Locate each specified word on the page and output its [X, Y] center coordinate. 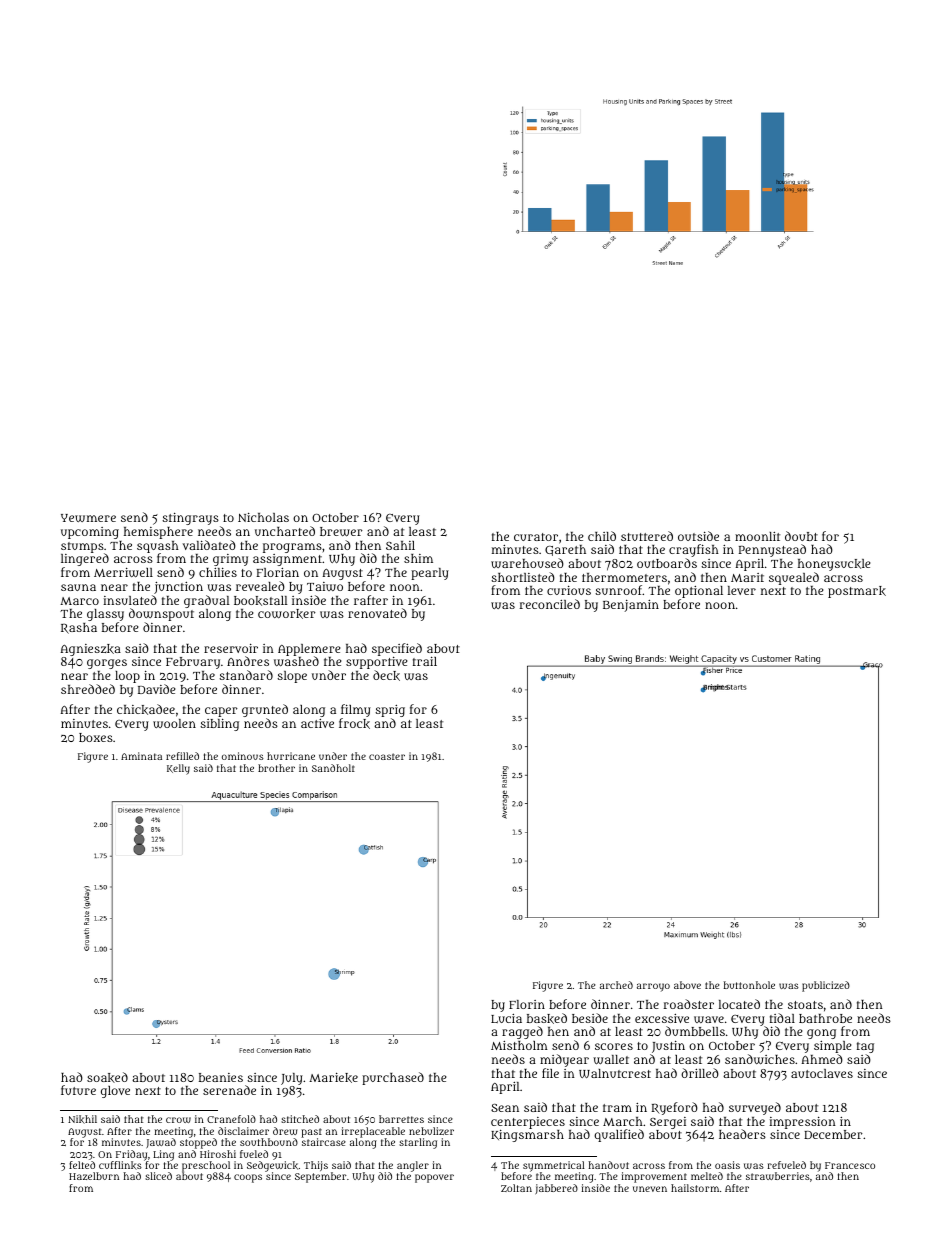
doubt [801, 536]
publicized [826, 986]
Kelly [178, 769]
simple [832, 1047]
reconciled [550, 604]
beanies [221, 1077]
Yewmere [88, 518]
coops [248, 1178]
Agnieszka [90, 650]
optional [699, 592]
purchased [393, 1078]
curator [536, 537]
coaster [387, 756]
